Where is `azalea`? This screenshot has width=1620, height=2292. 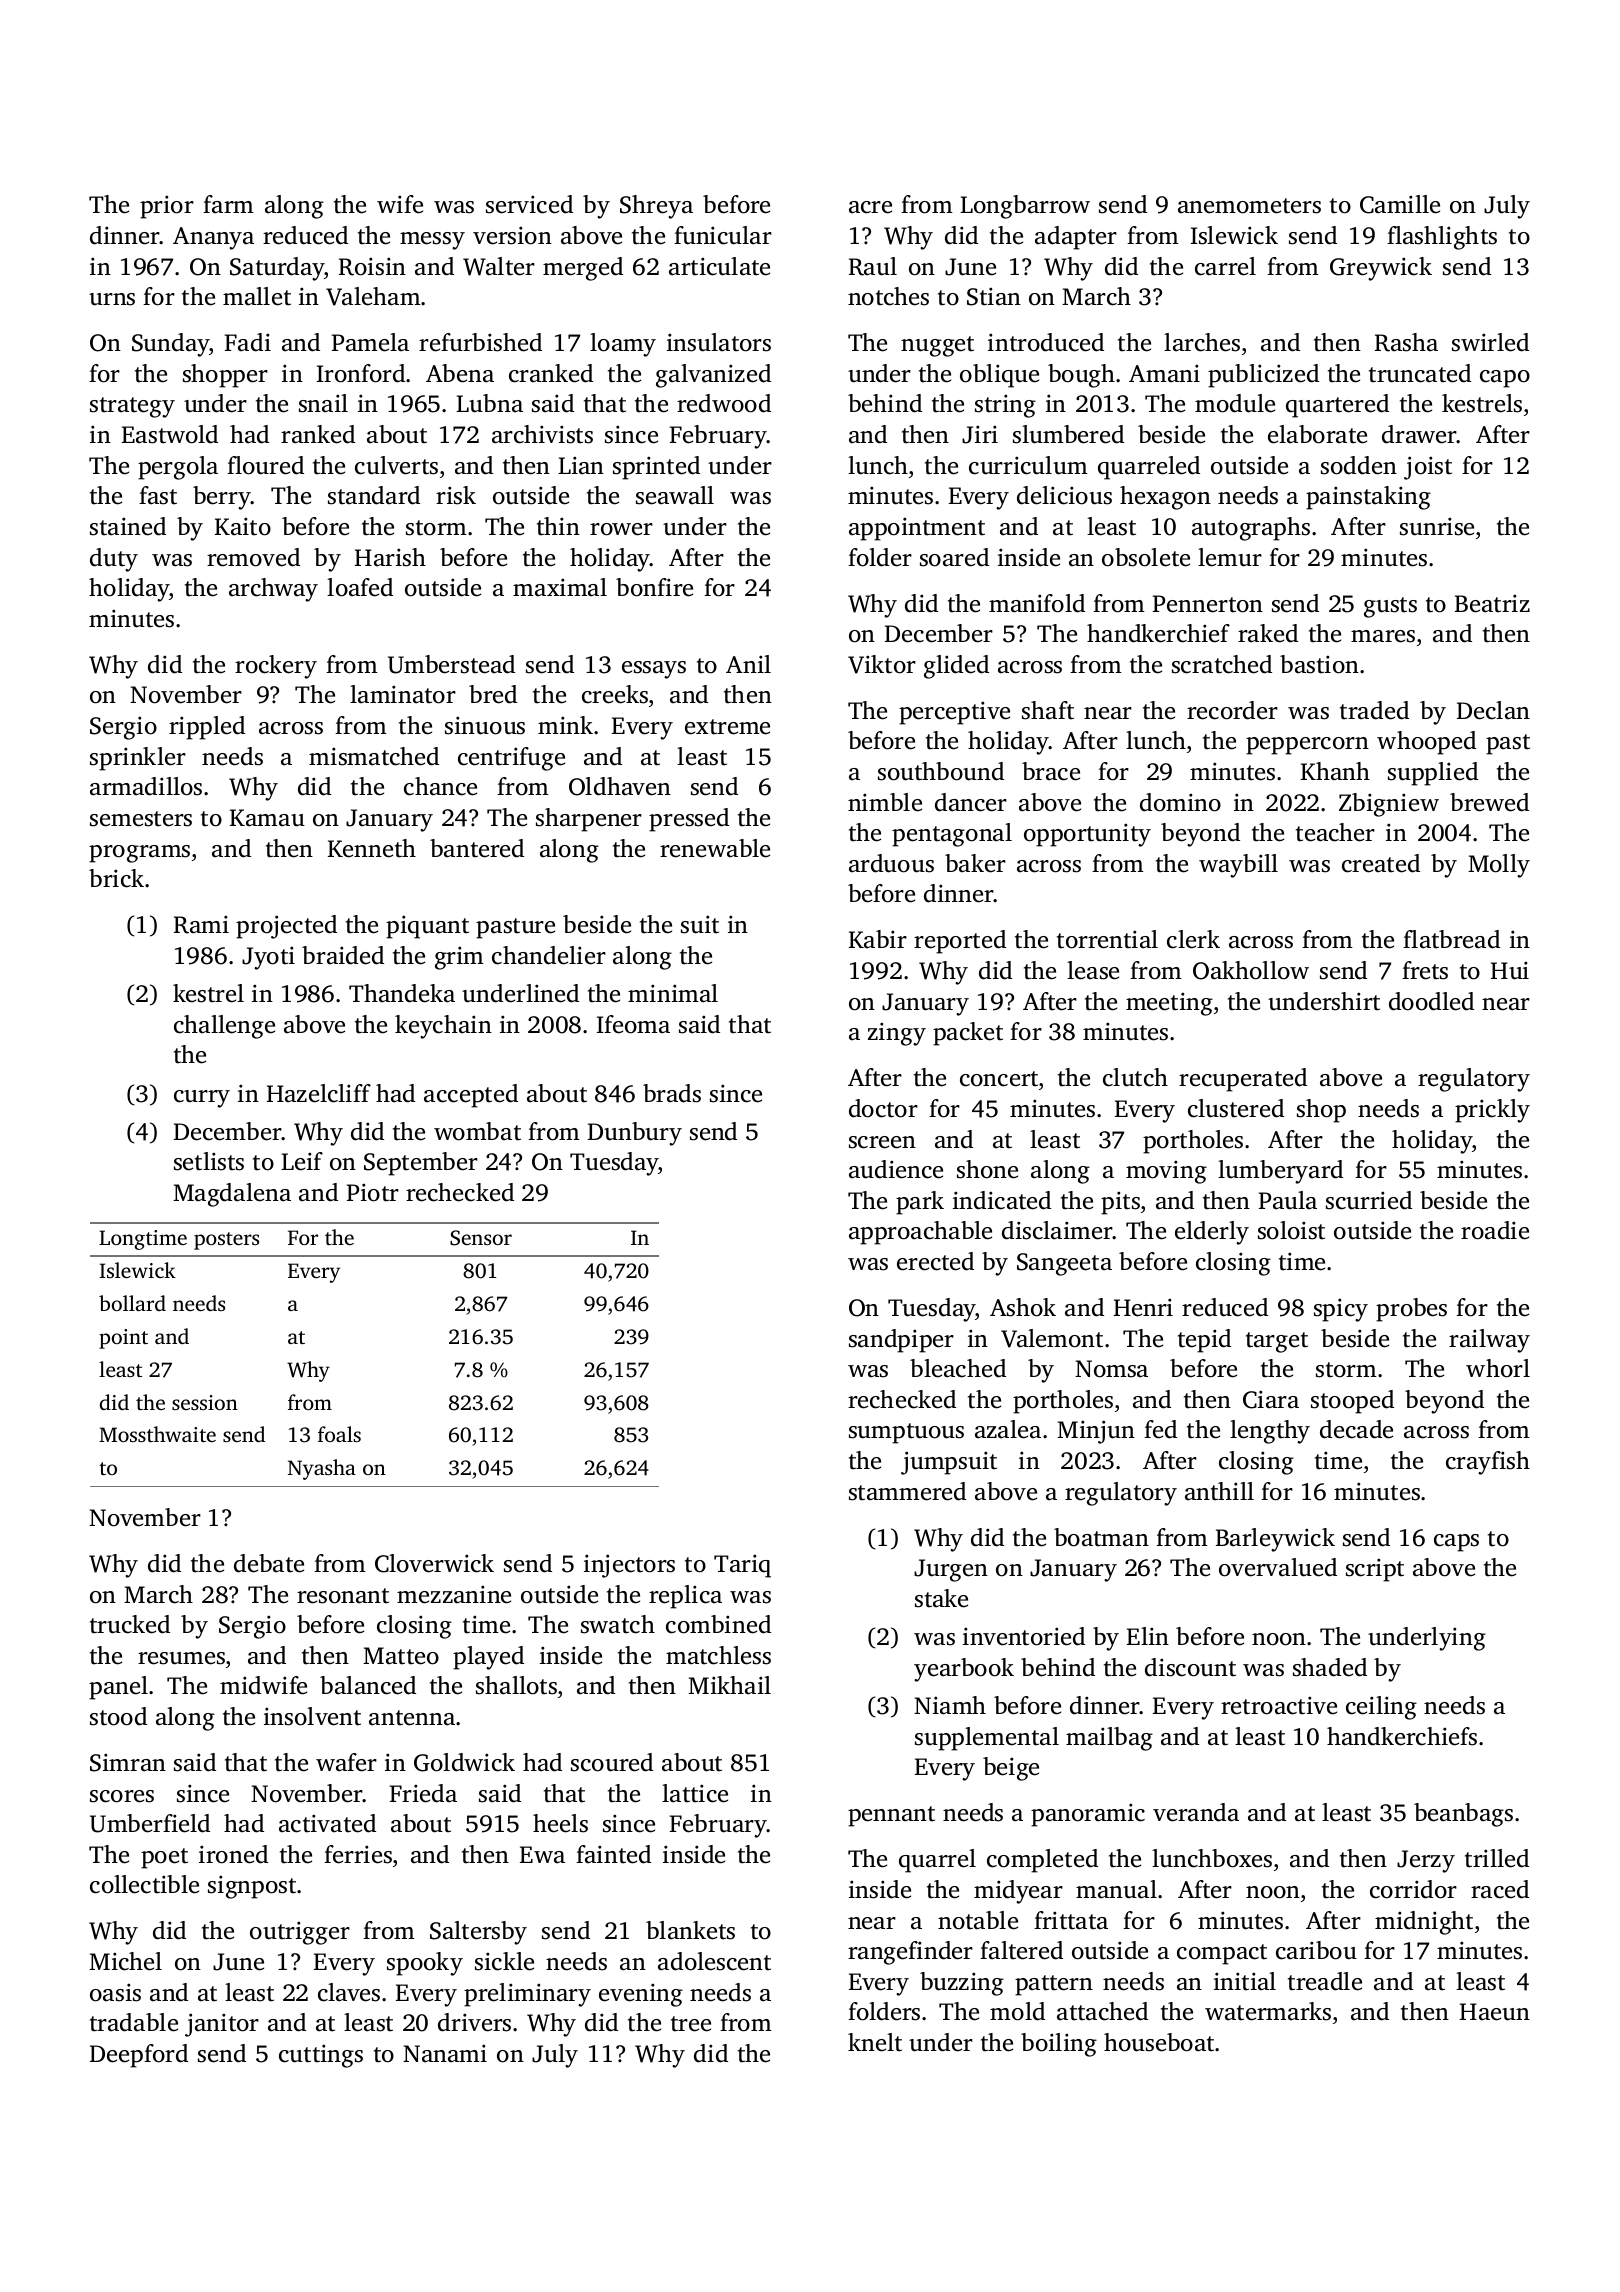 azalea is located at coordinates (1008, 1429).
